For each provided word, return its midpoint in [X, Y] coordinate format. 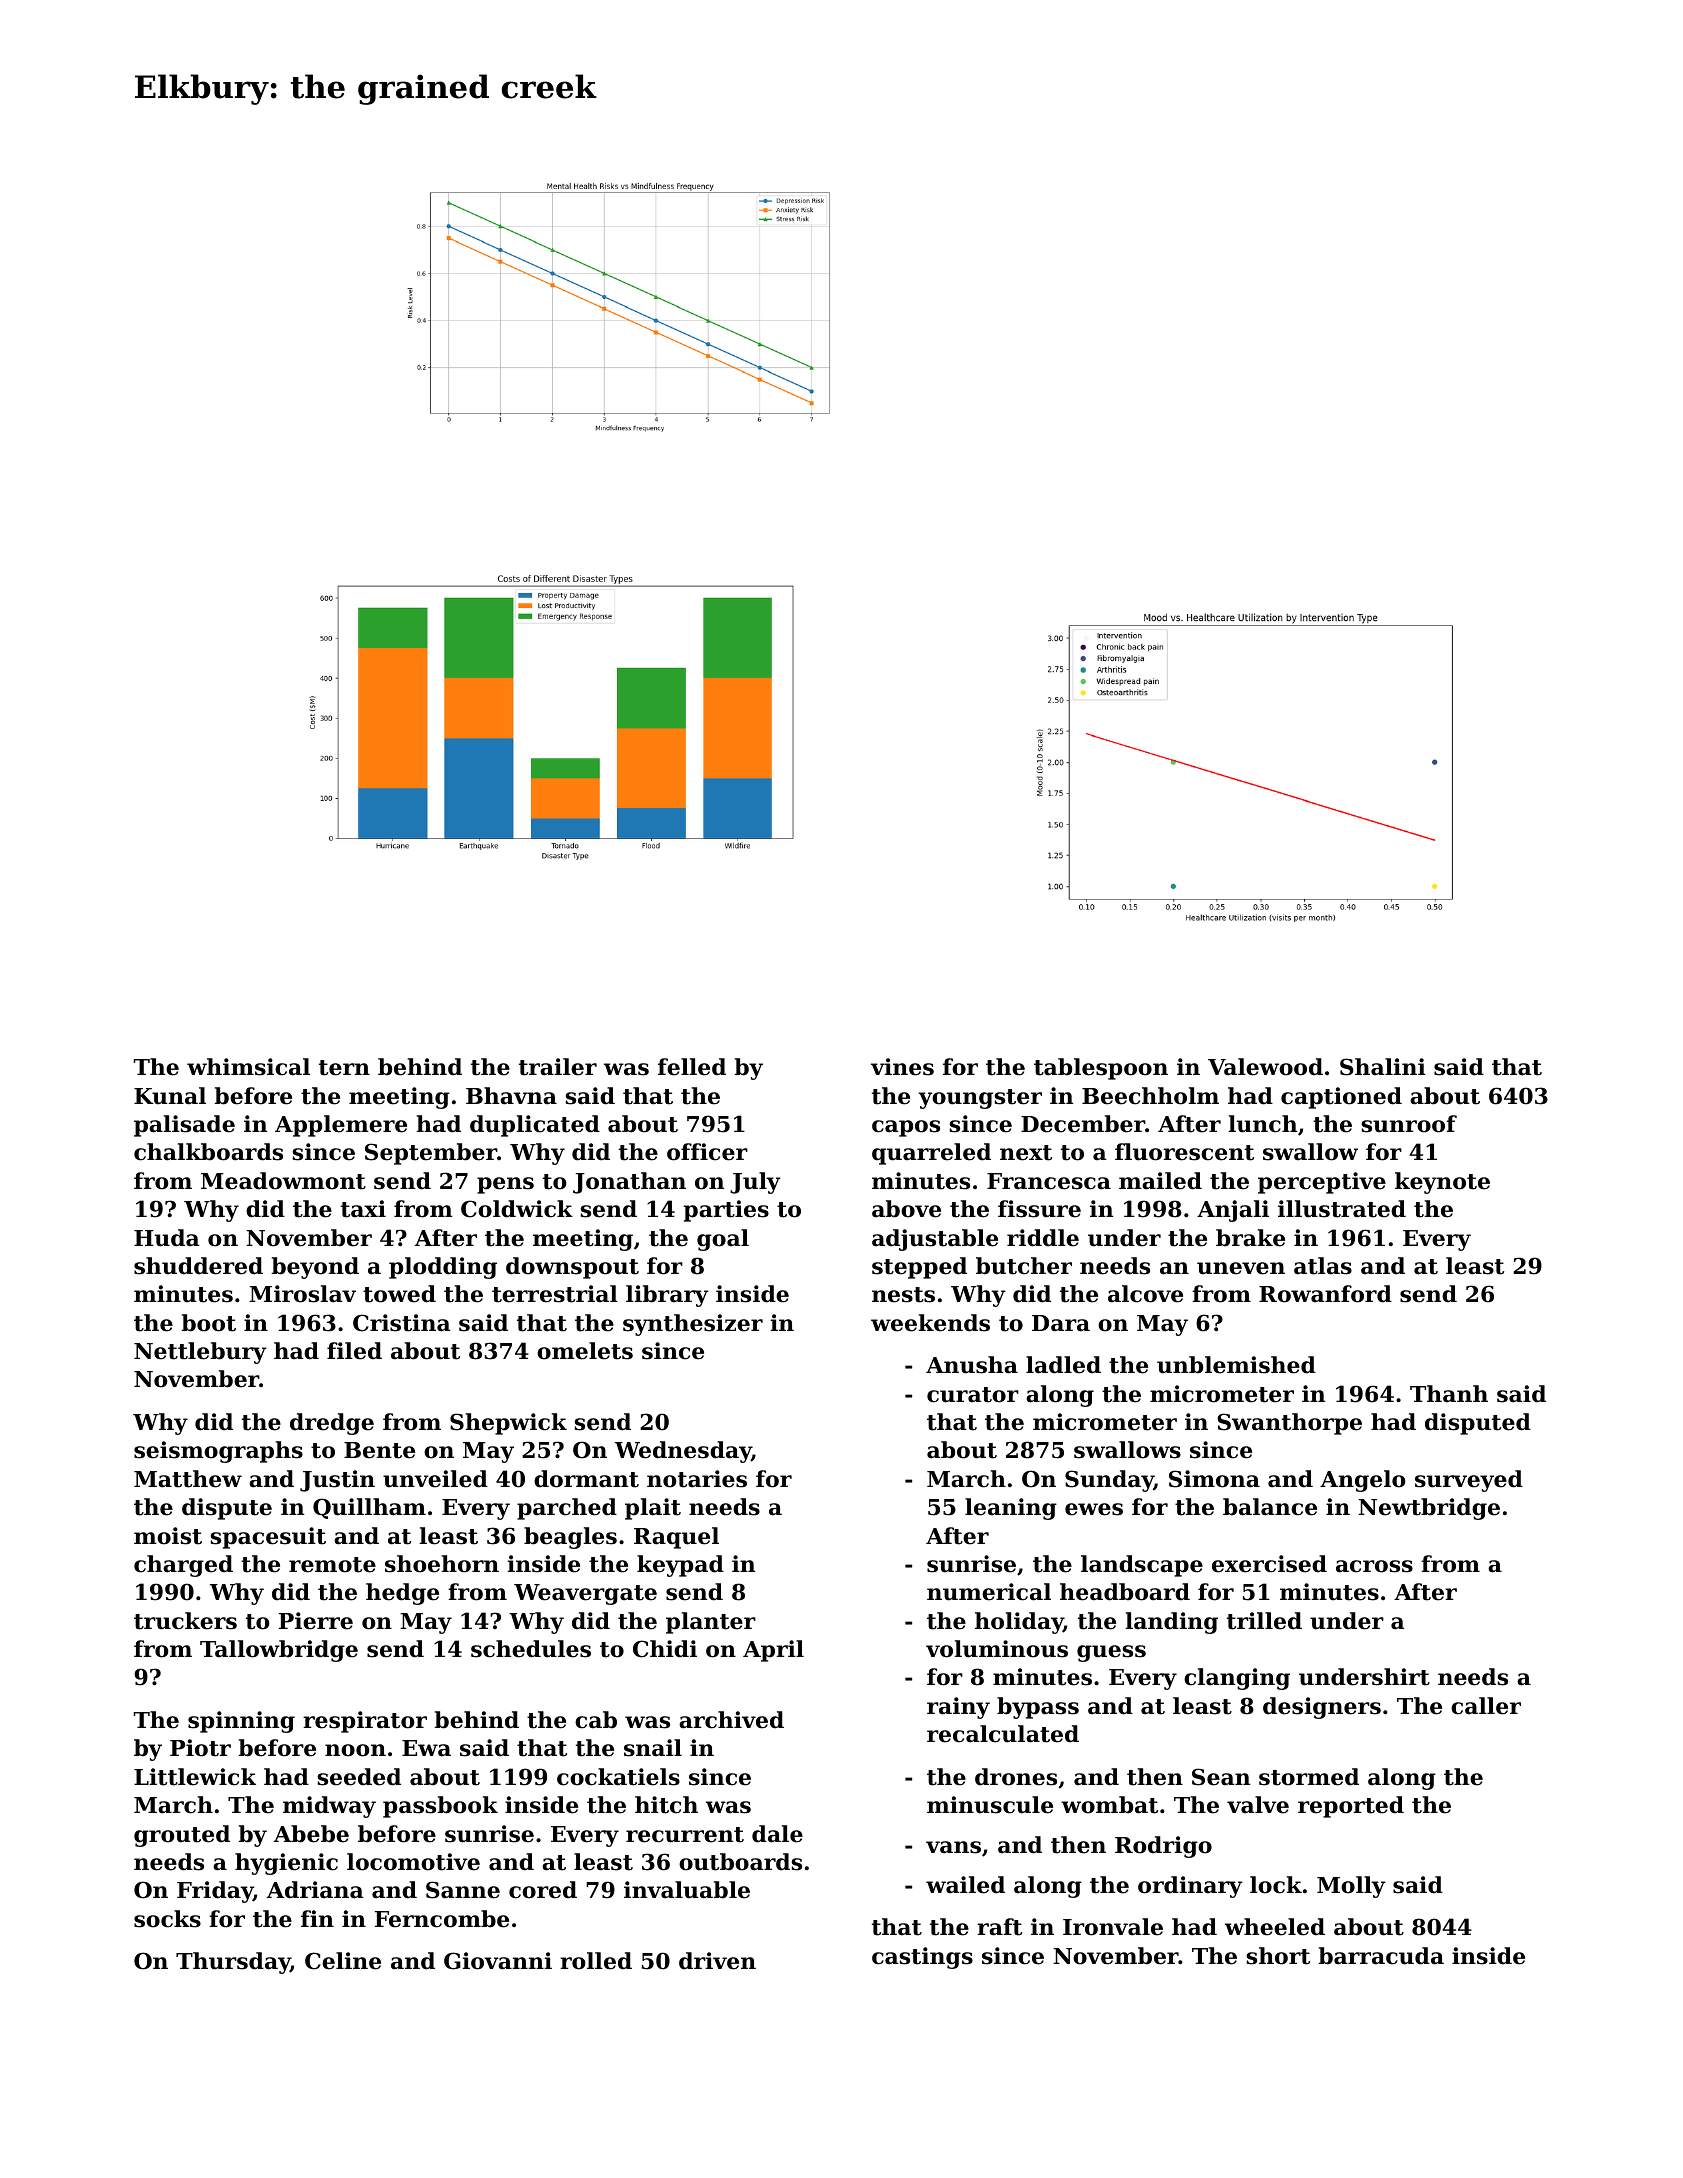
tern [344, 1068]
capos [906, 1128]
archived [731, 1720]
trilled [1264, 1621]
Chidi [665, 1649]
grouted [182, 1836]
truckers [185, 1621]
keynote [1442, 1183]
